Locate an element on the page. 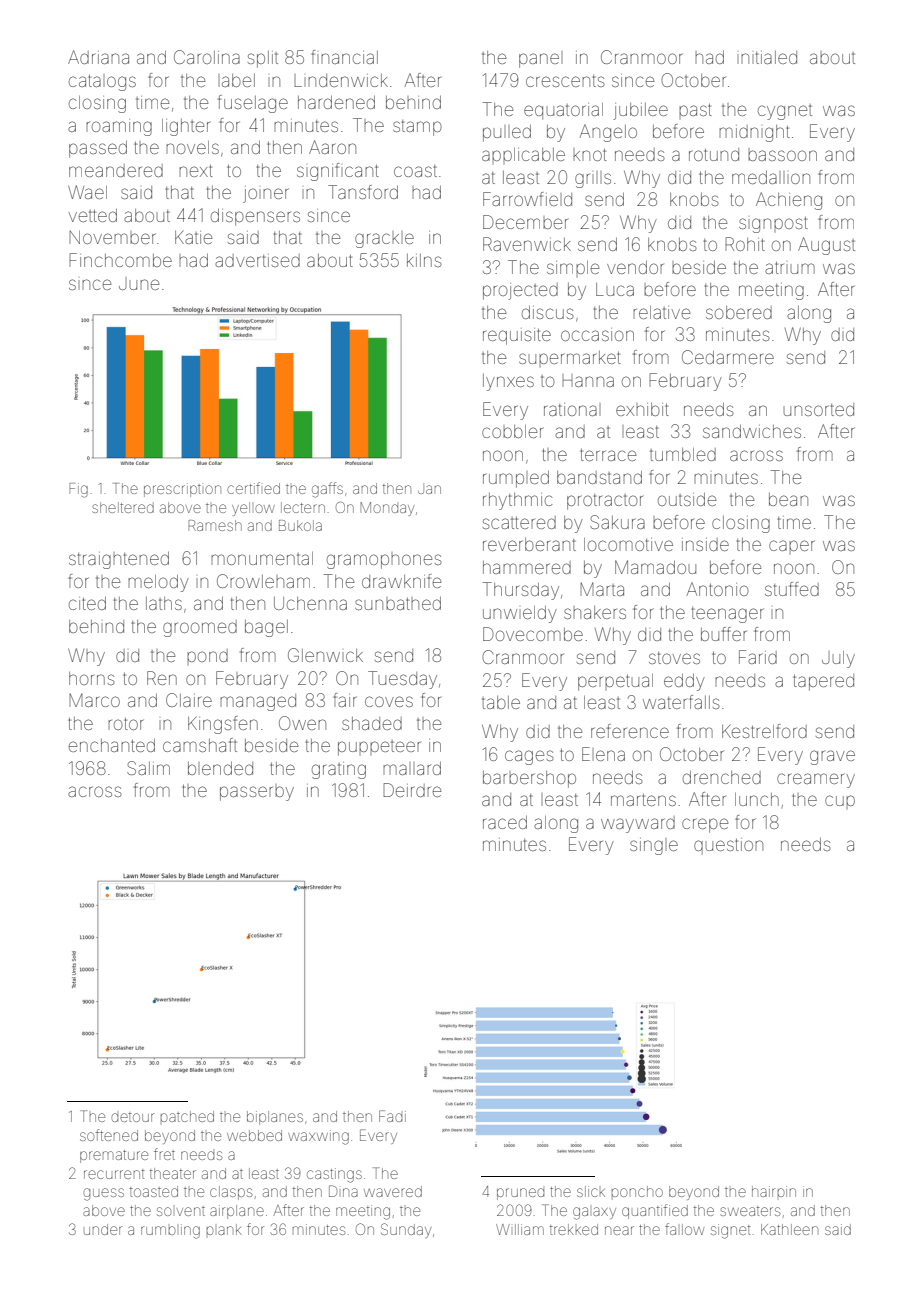 This page has width=924, height=1308. premature is located at coordinates (114, 1156).
